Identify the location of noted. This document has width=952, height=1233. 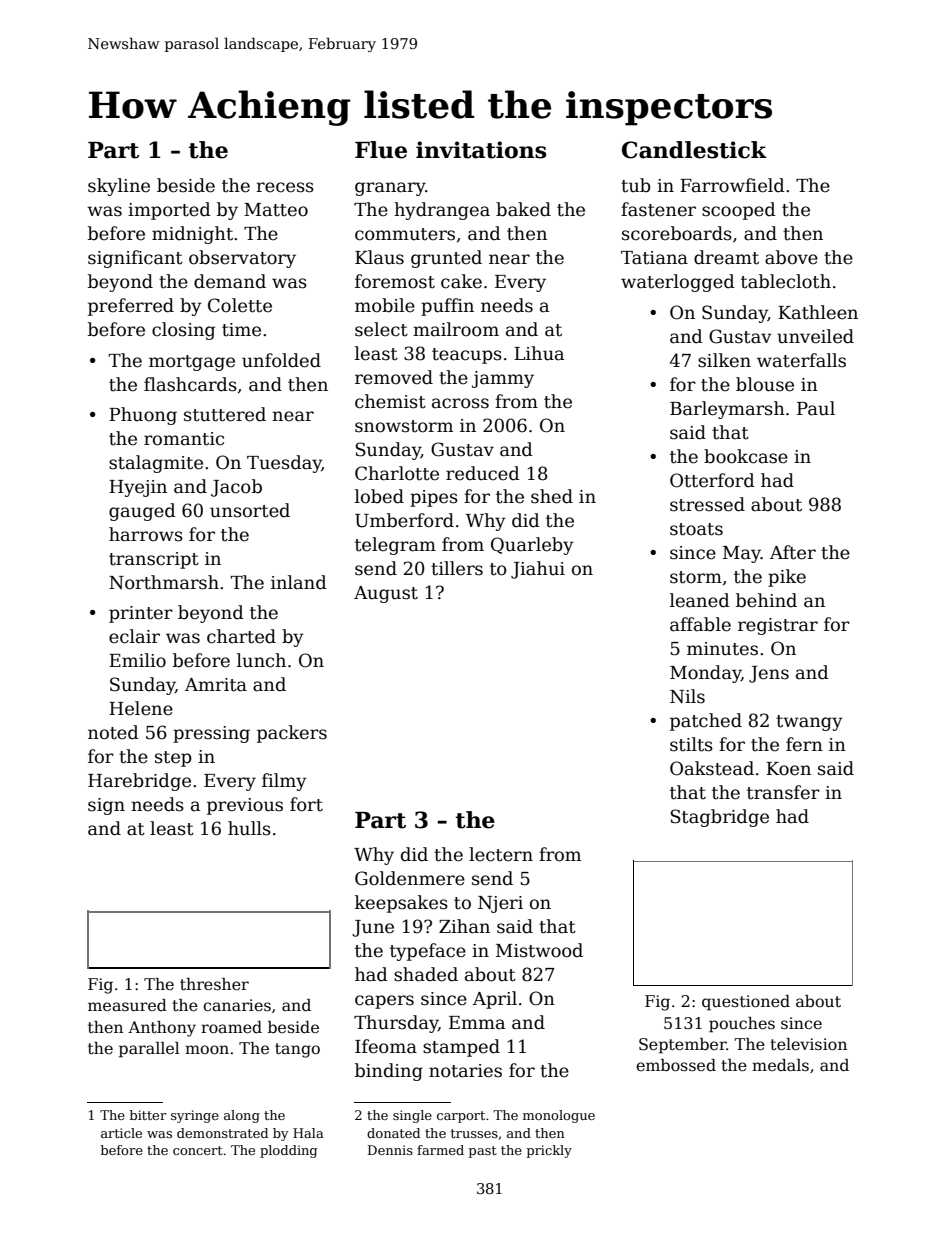
(113, 732).
